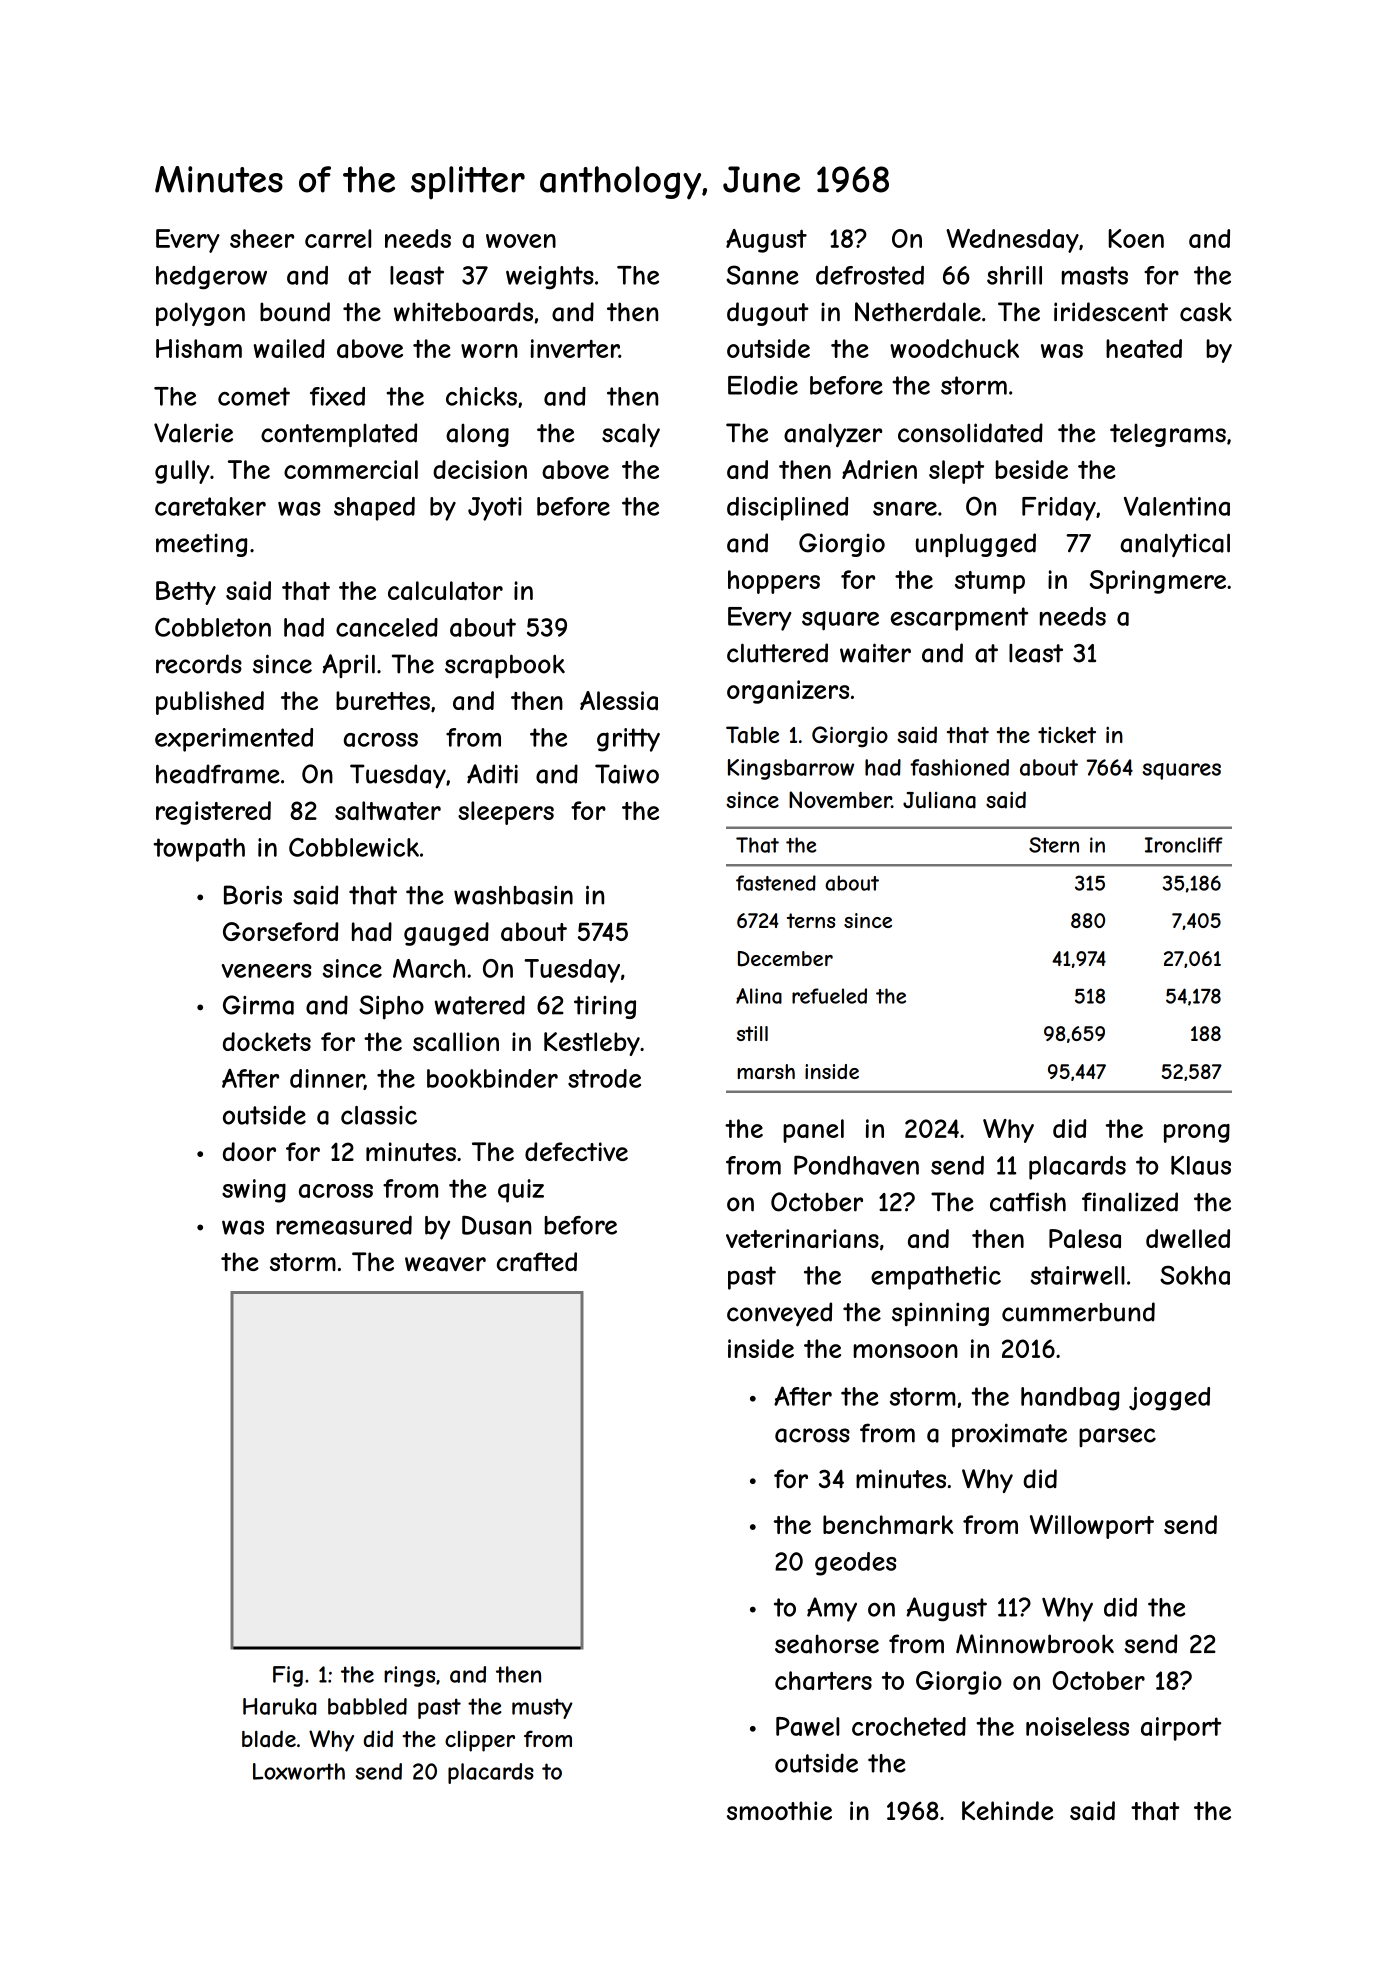  Describe the element at coordinates (481, 396) in the screenshot. I see `chicks` at that location.
